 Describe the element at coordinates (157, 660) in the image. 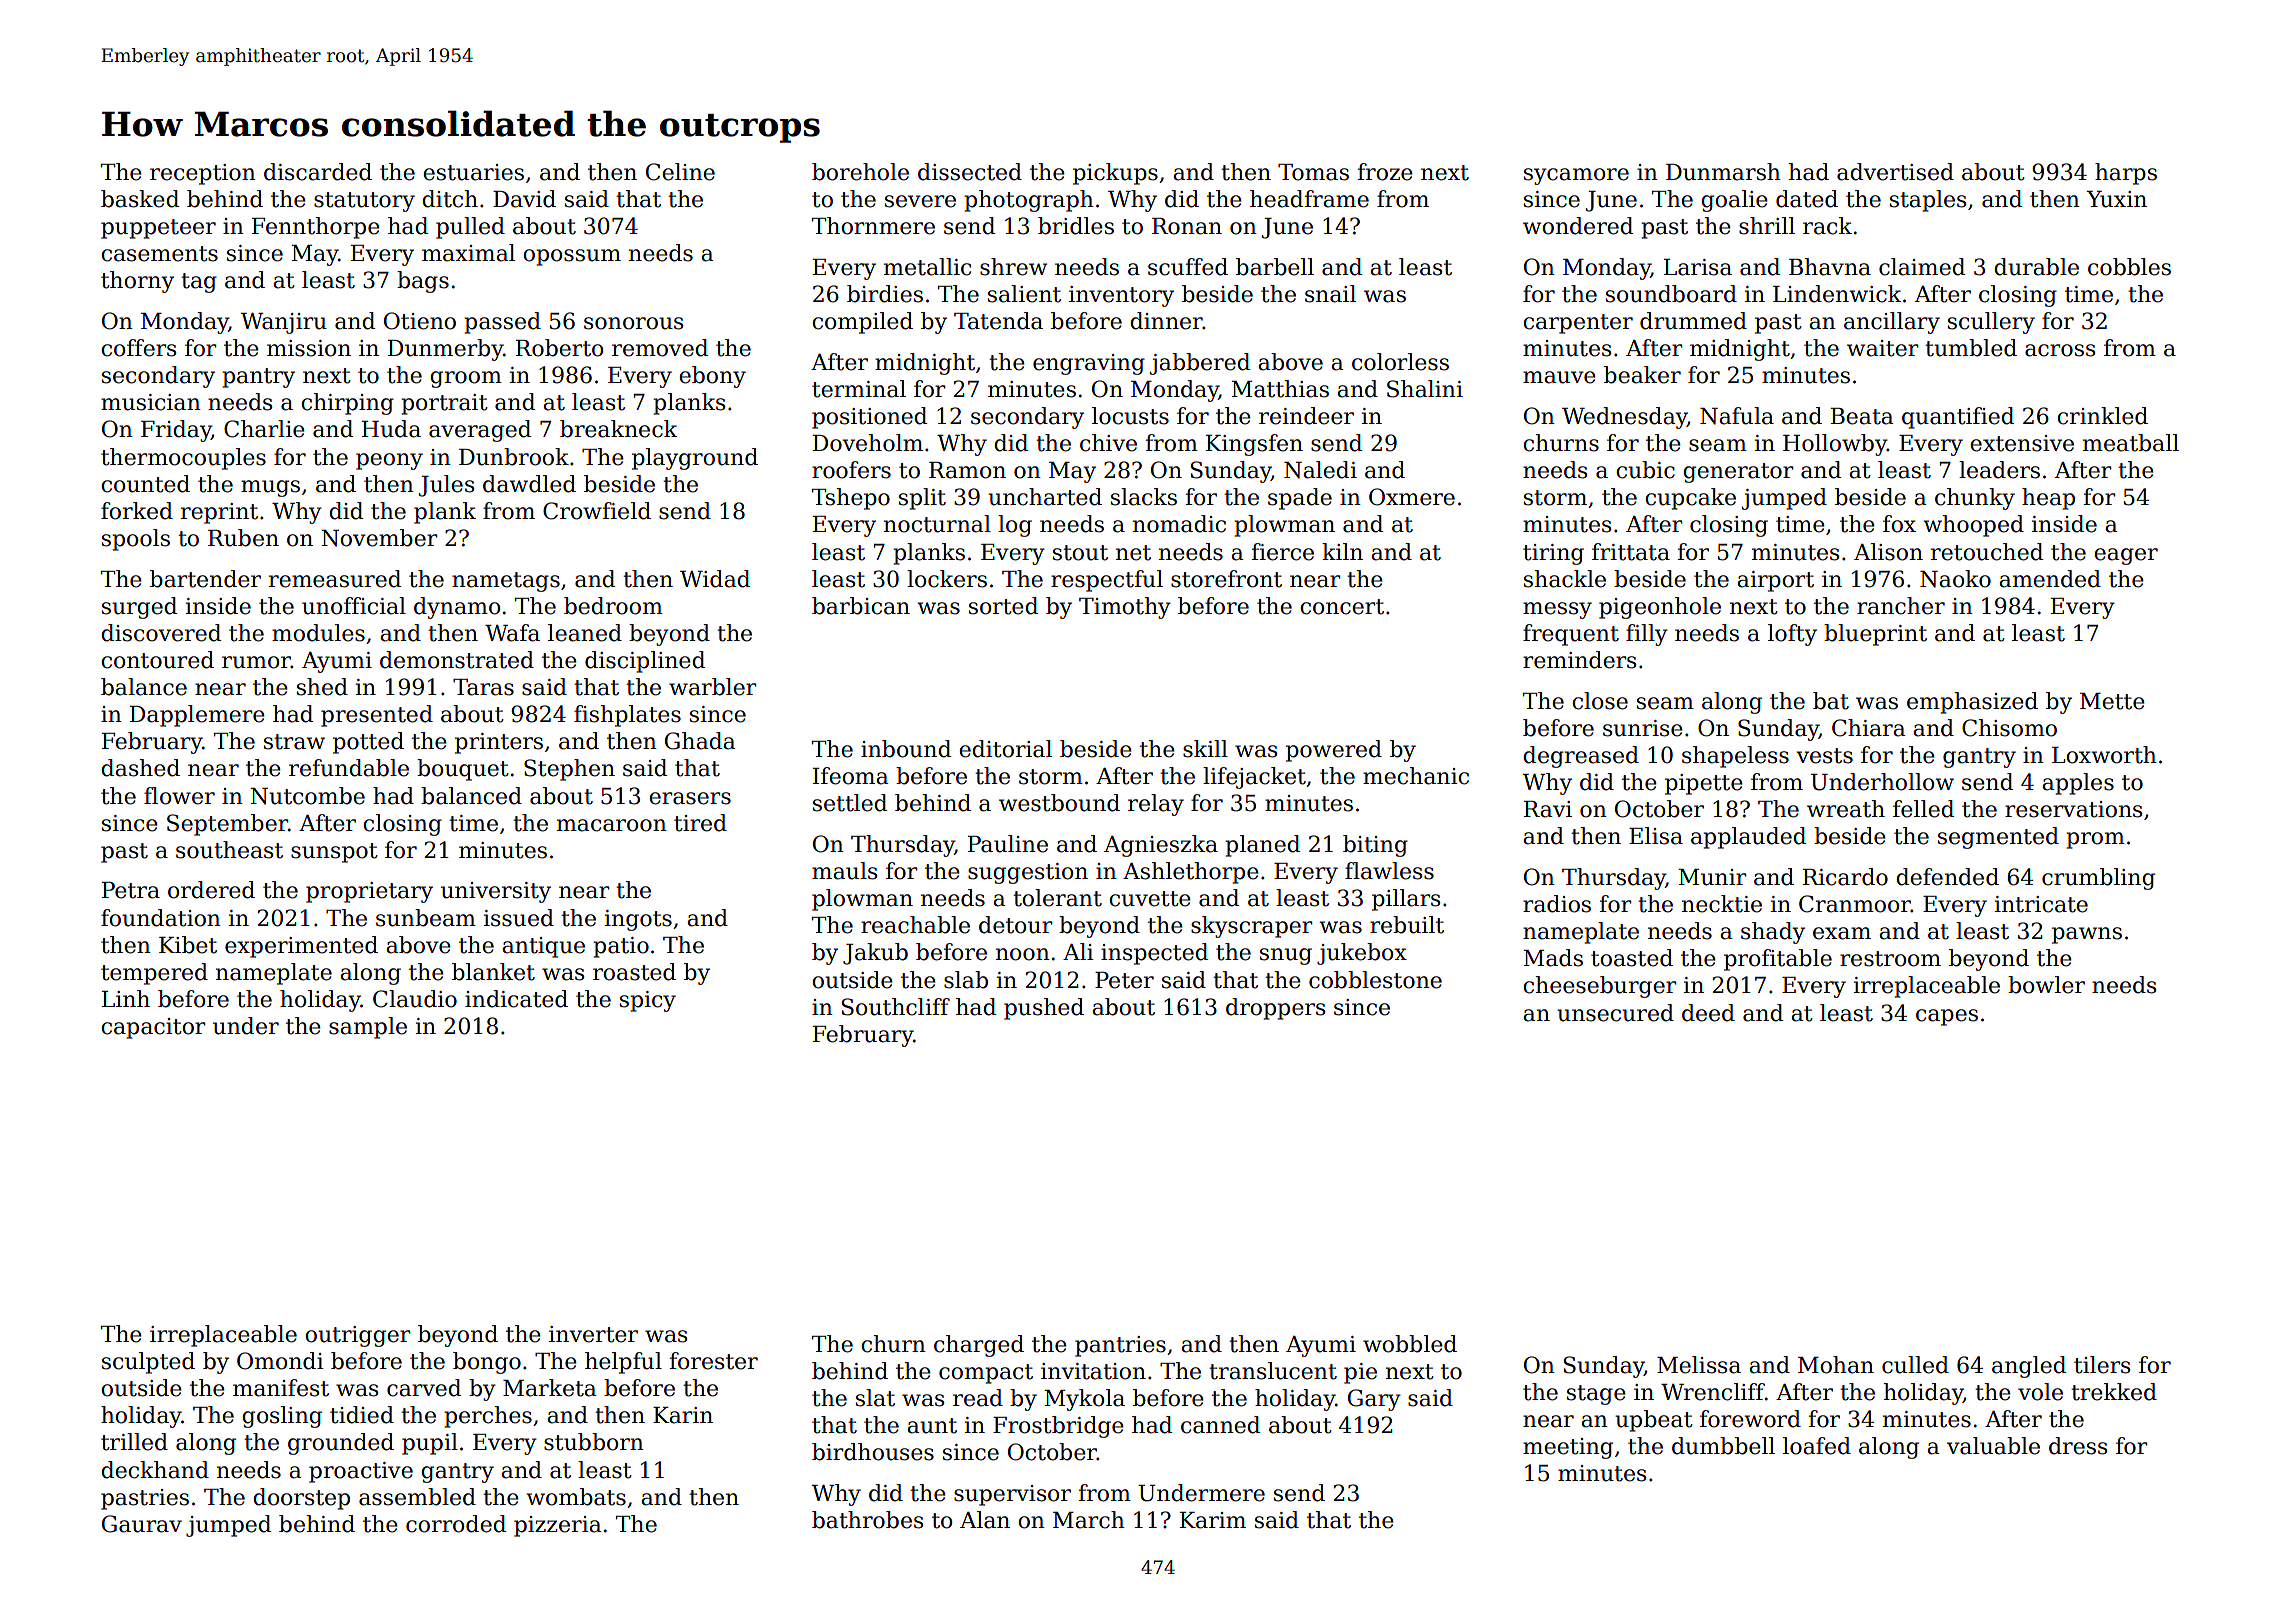

I see `contoured` at that location.
